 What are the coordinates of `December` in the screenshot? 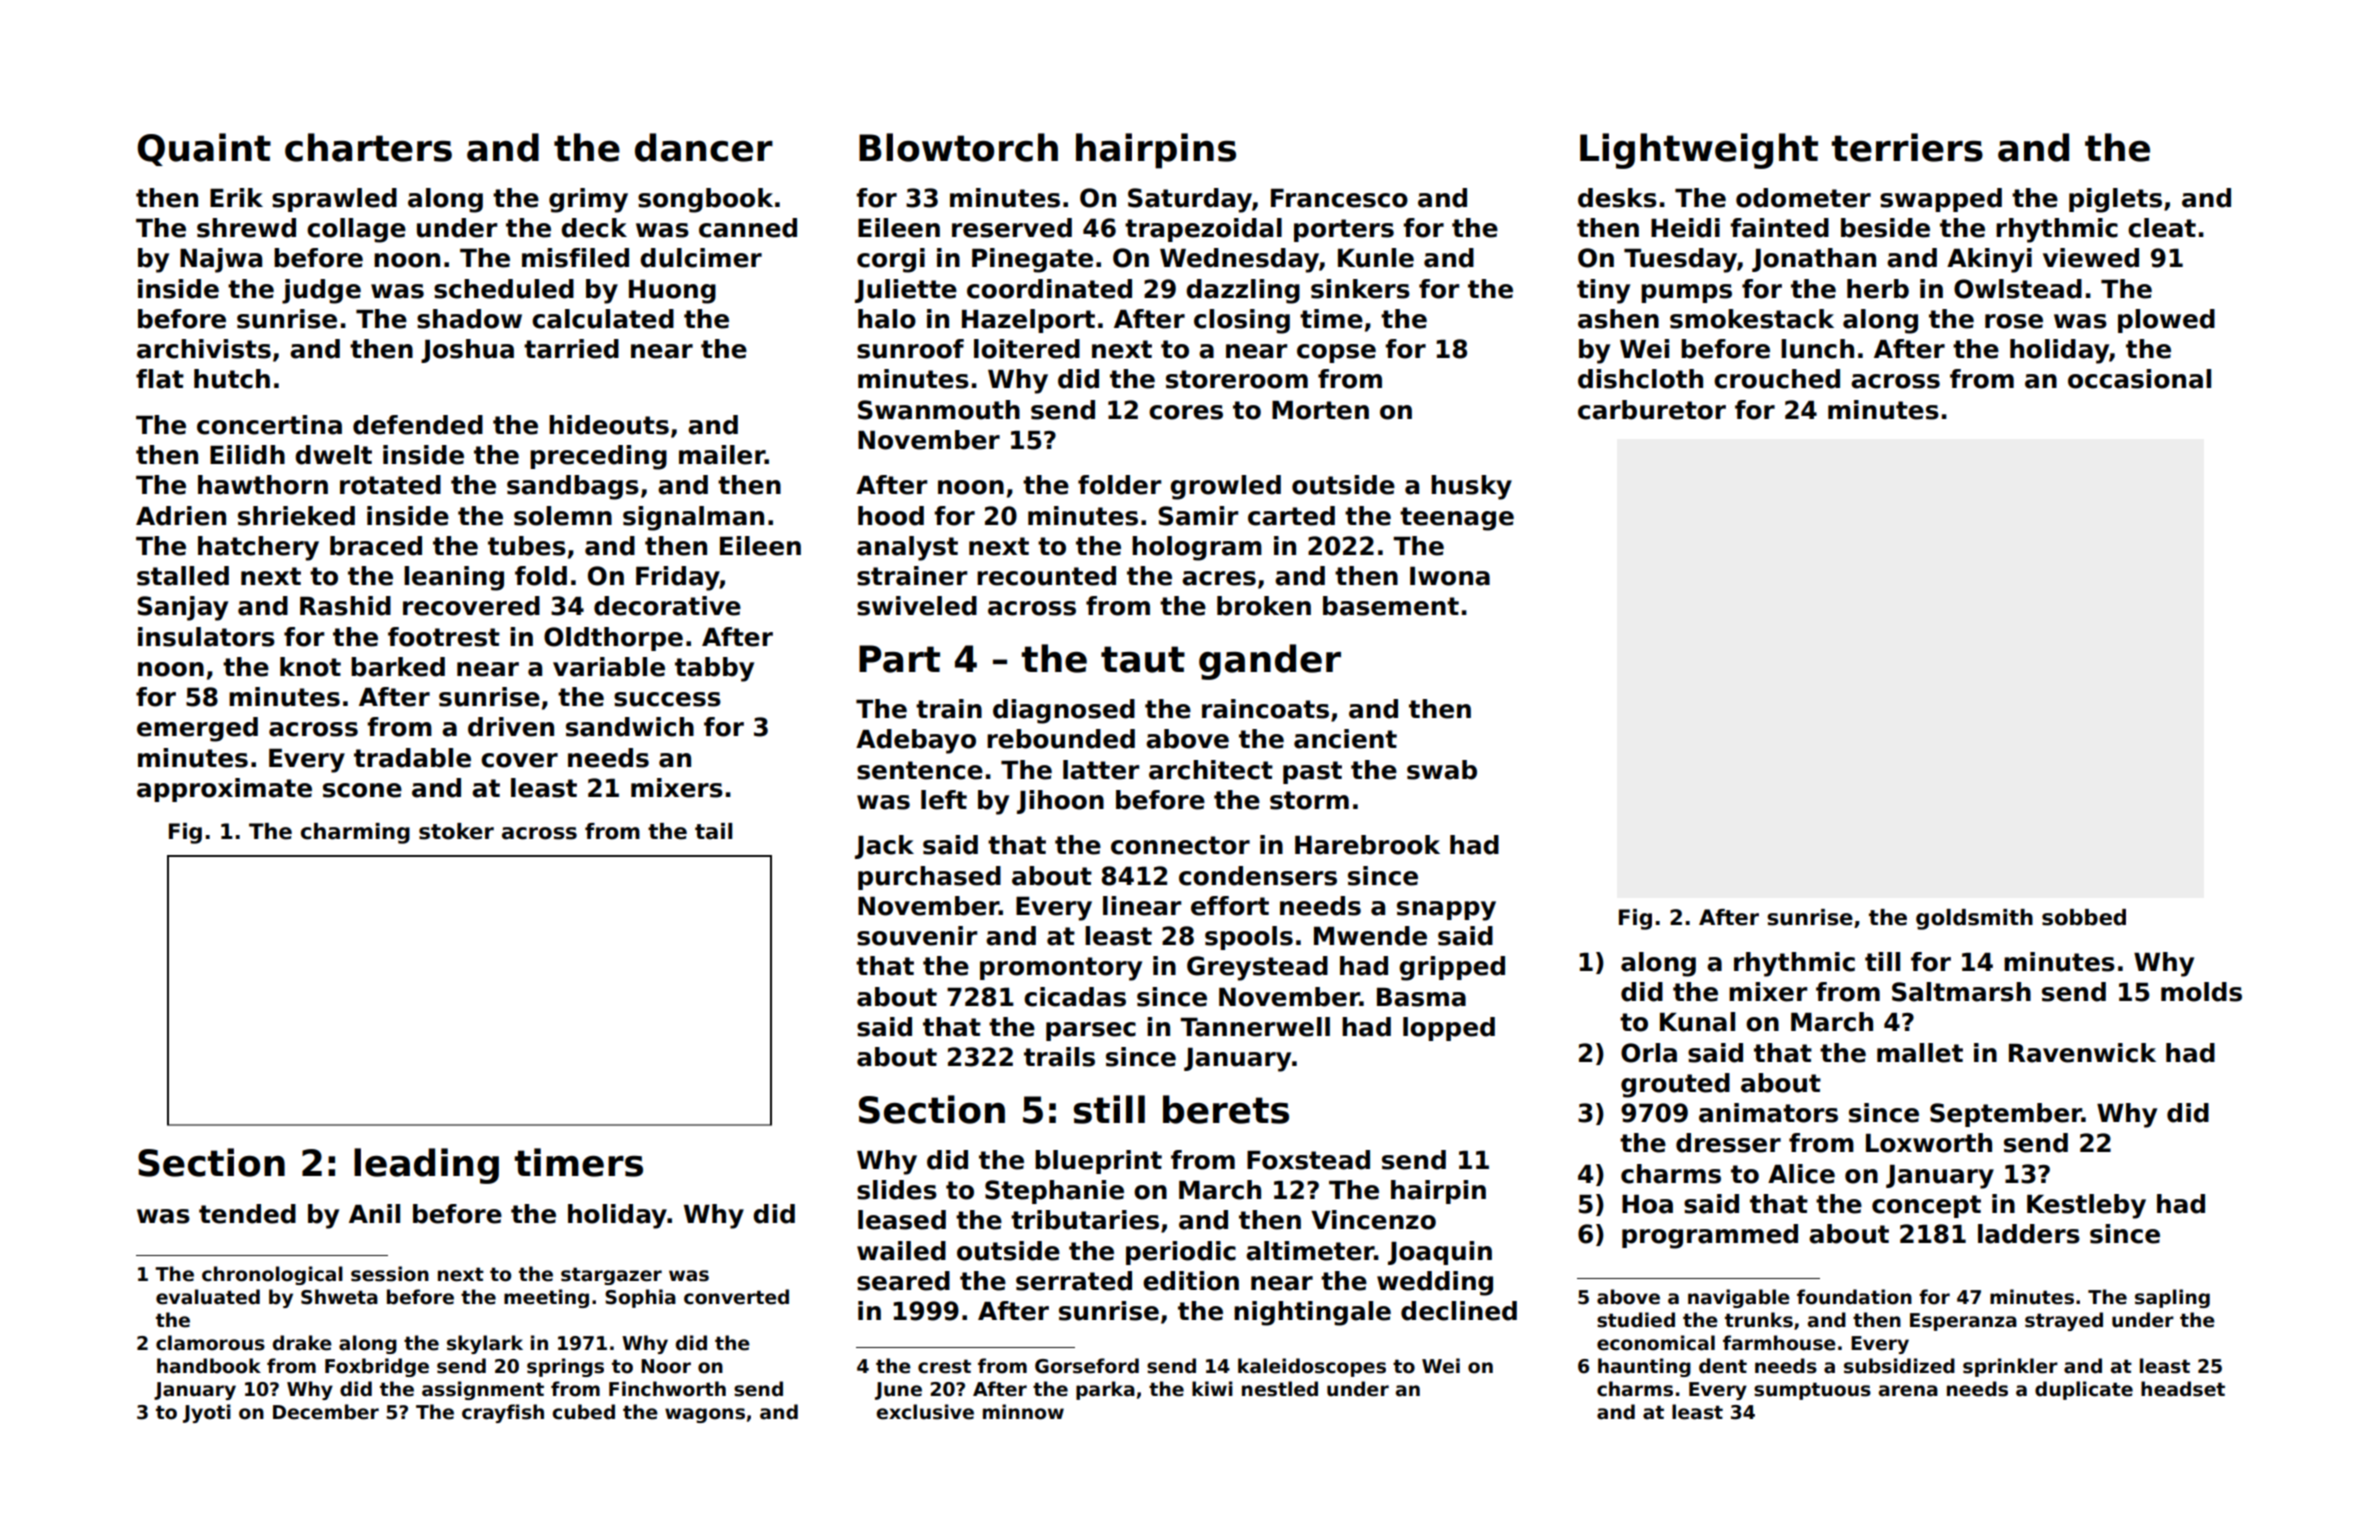 It's located at (326, 1412).
